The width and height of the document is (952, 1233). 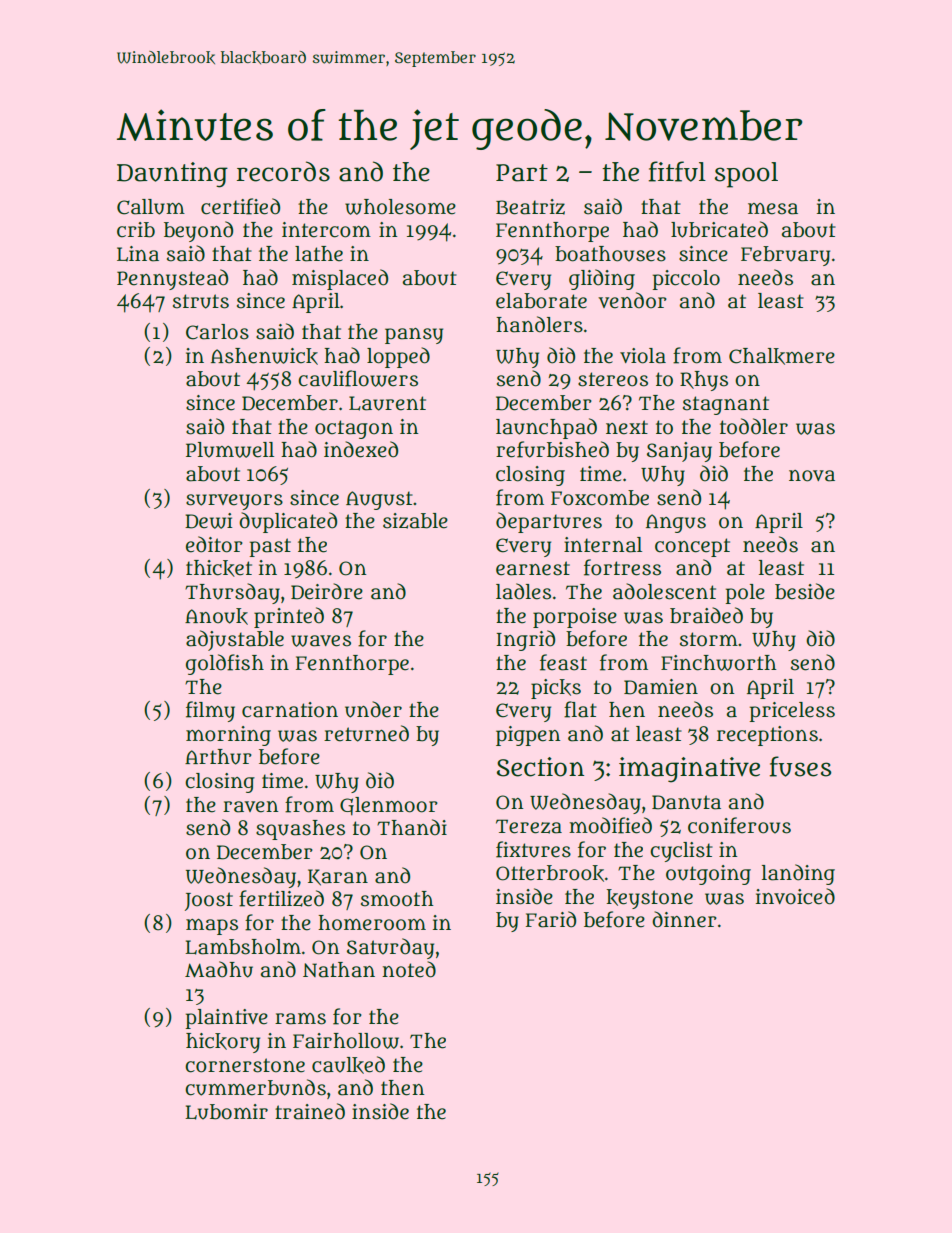 What do you see at coordinates (348, 1065) in the document?
I see `caulked` at bounding box center [348, 1065].
